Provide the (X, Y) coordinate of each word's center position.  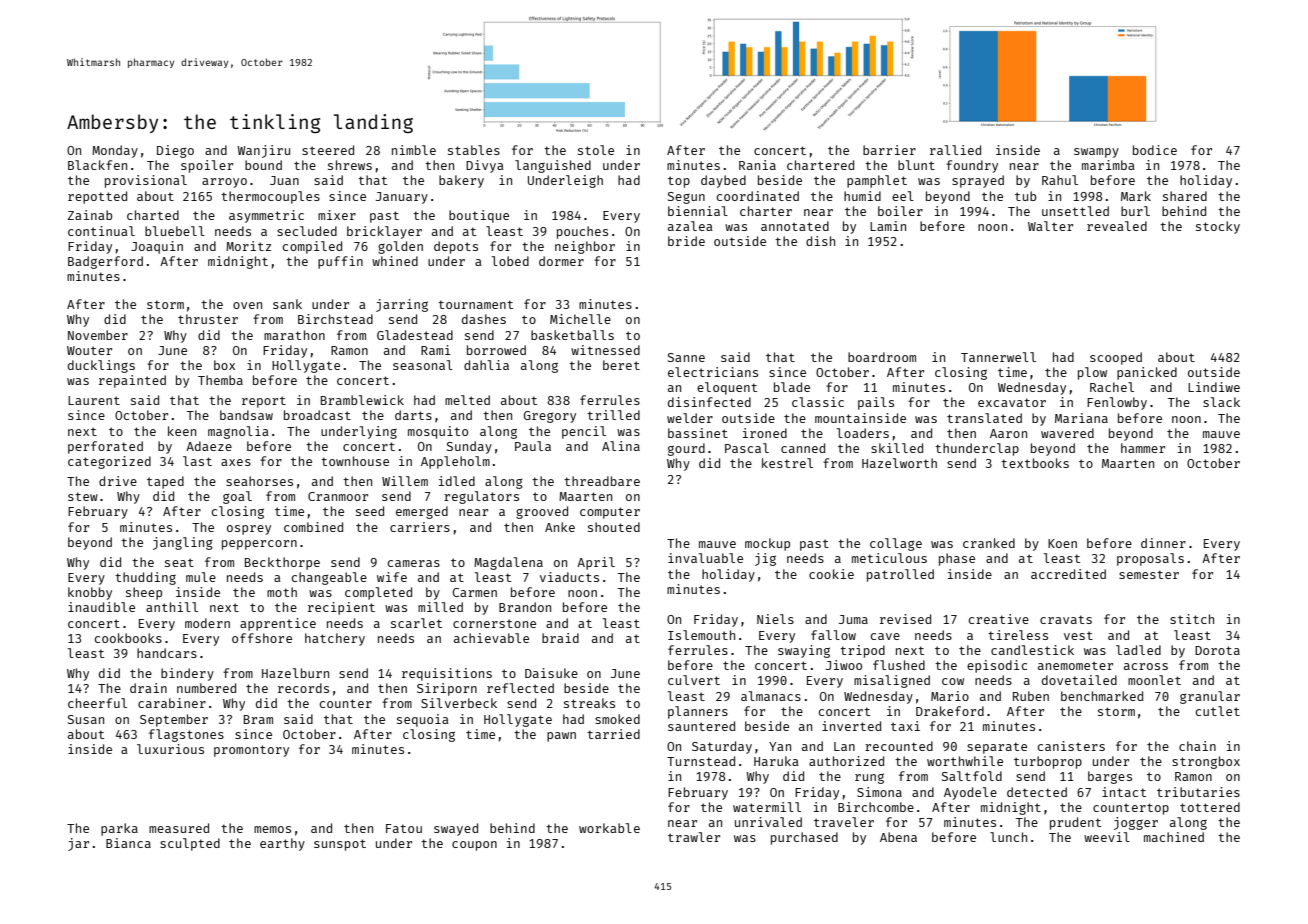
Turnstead (701, 761)
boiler (900, 211)
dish (820, 241)
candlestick (1032, 650)
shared (1185, 196)
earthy (282, 844)
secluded (307, 231)
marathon (294, 335)
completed (378, 593)
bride (686, 241)
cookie (831, 574)
